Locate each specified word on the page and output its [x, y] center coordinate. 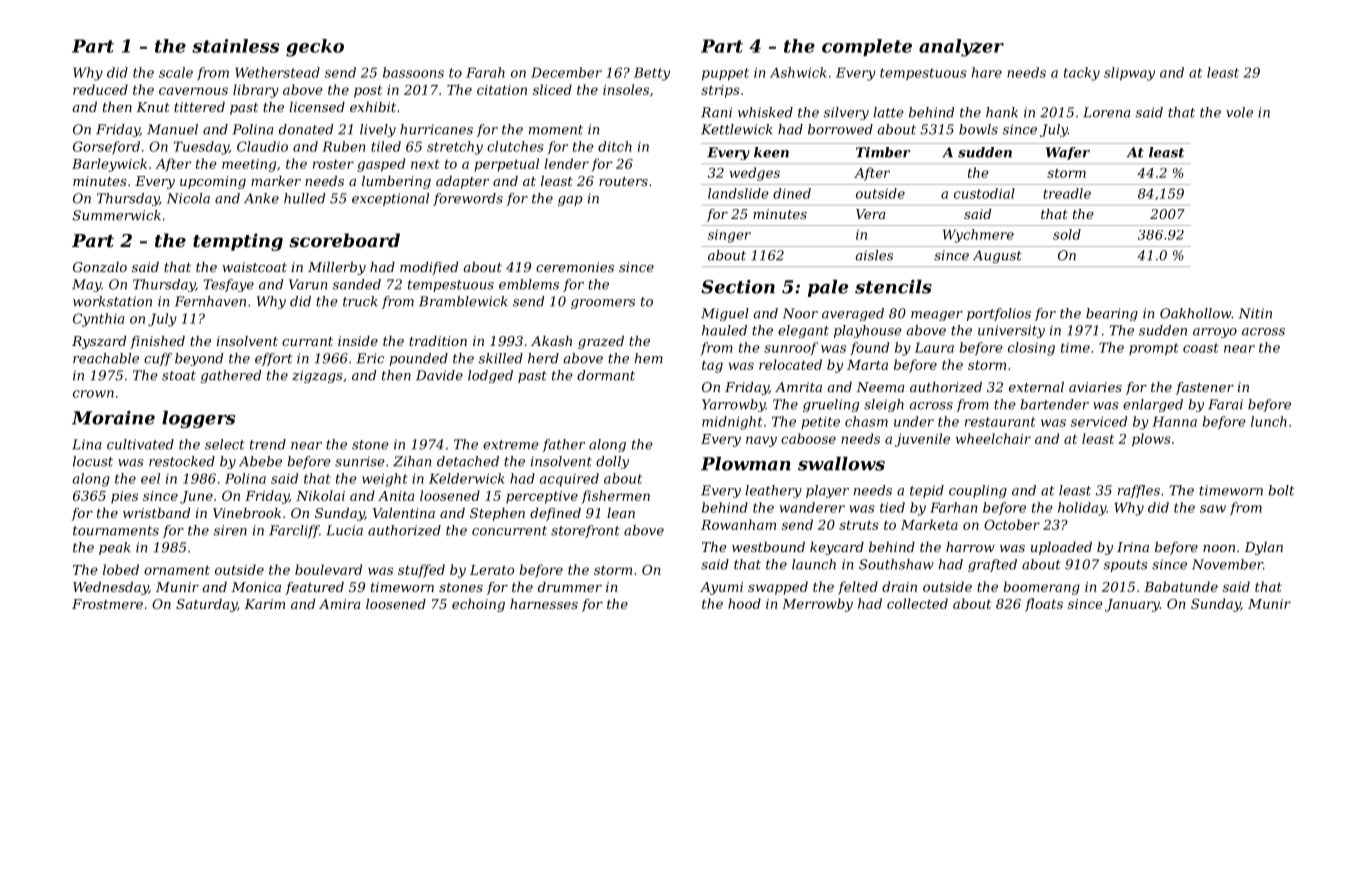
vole [1239, 112]
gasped [381, 165]
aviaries [1095, 387]
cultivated [140, 444]
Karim [264, 604]
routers [623, 181]
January [1132, 605]
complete [867, 47]
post [368, 91]
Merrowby [817, 605]
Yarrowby [734, 405]
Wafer [1068, 153]
